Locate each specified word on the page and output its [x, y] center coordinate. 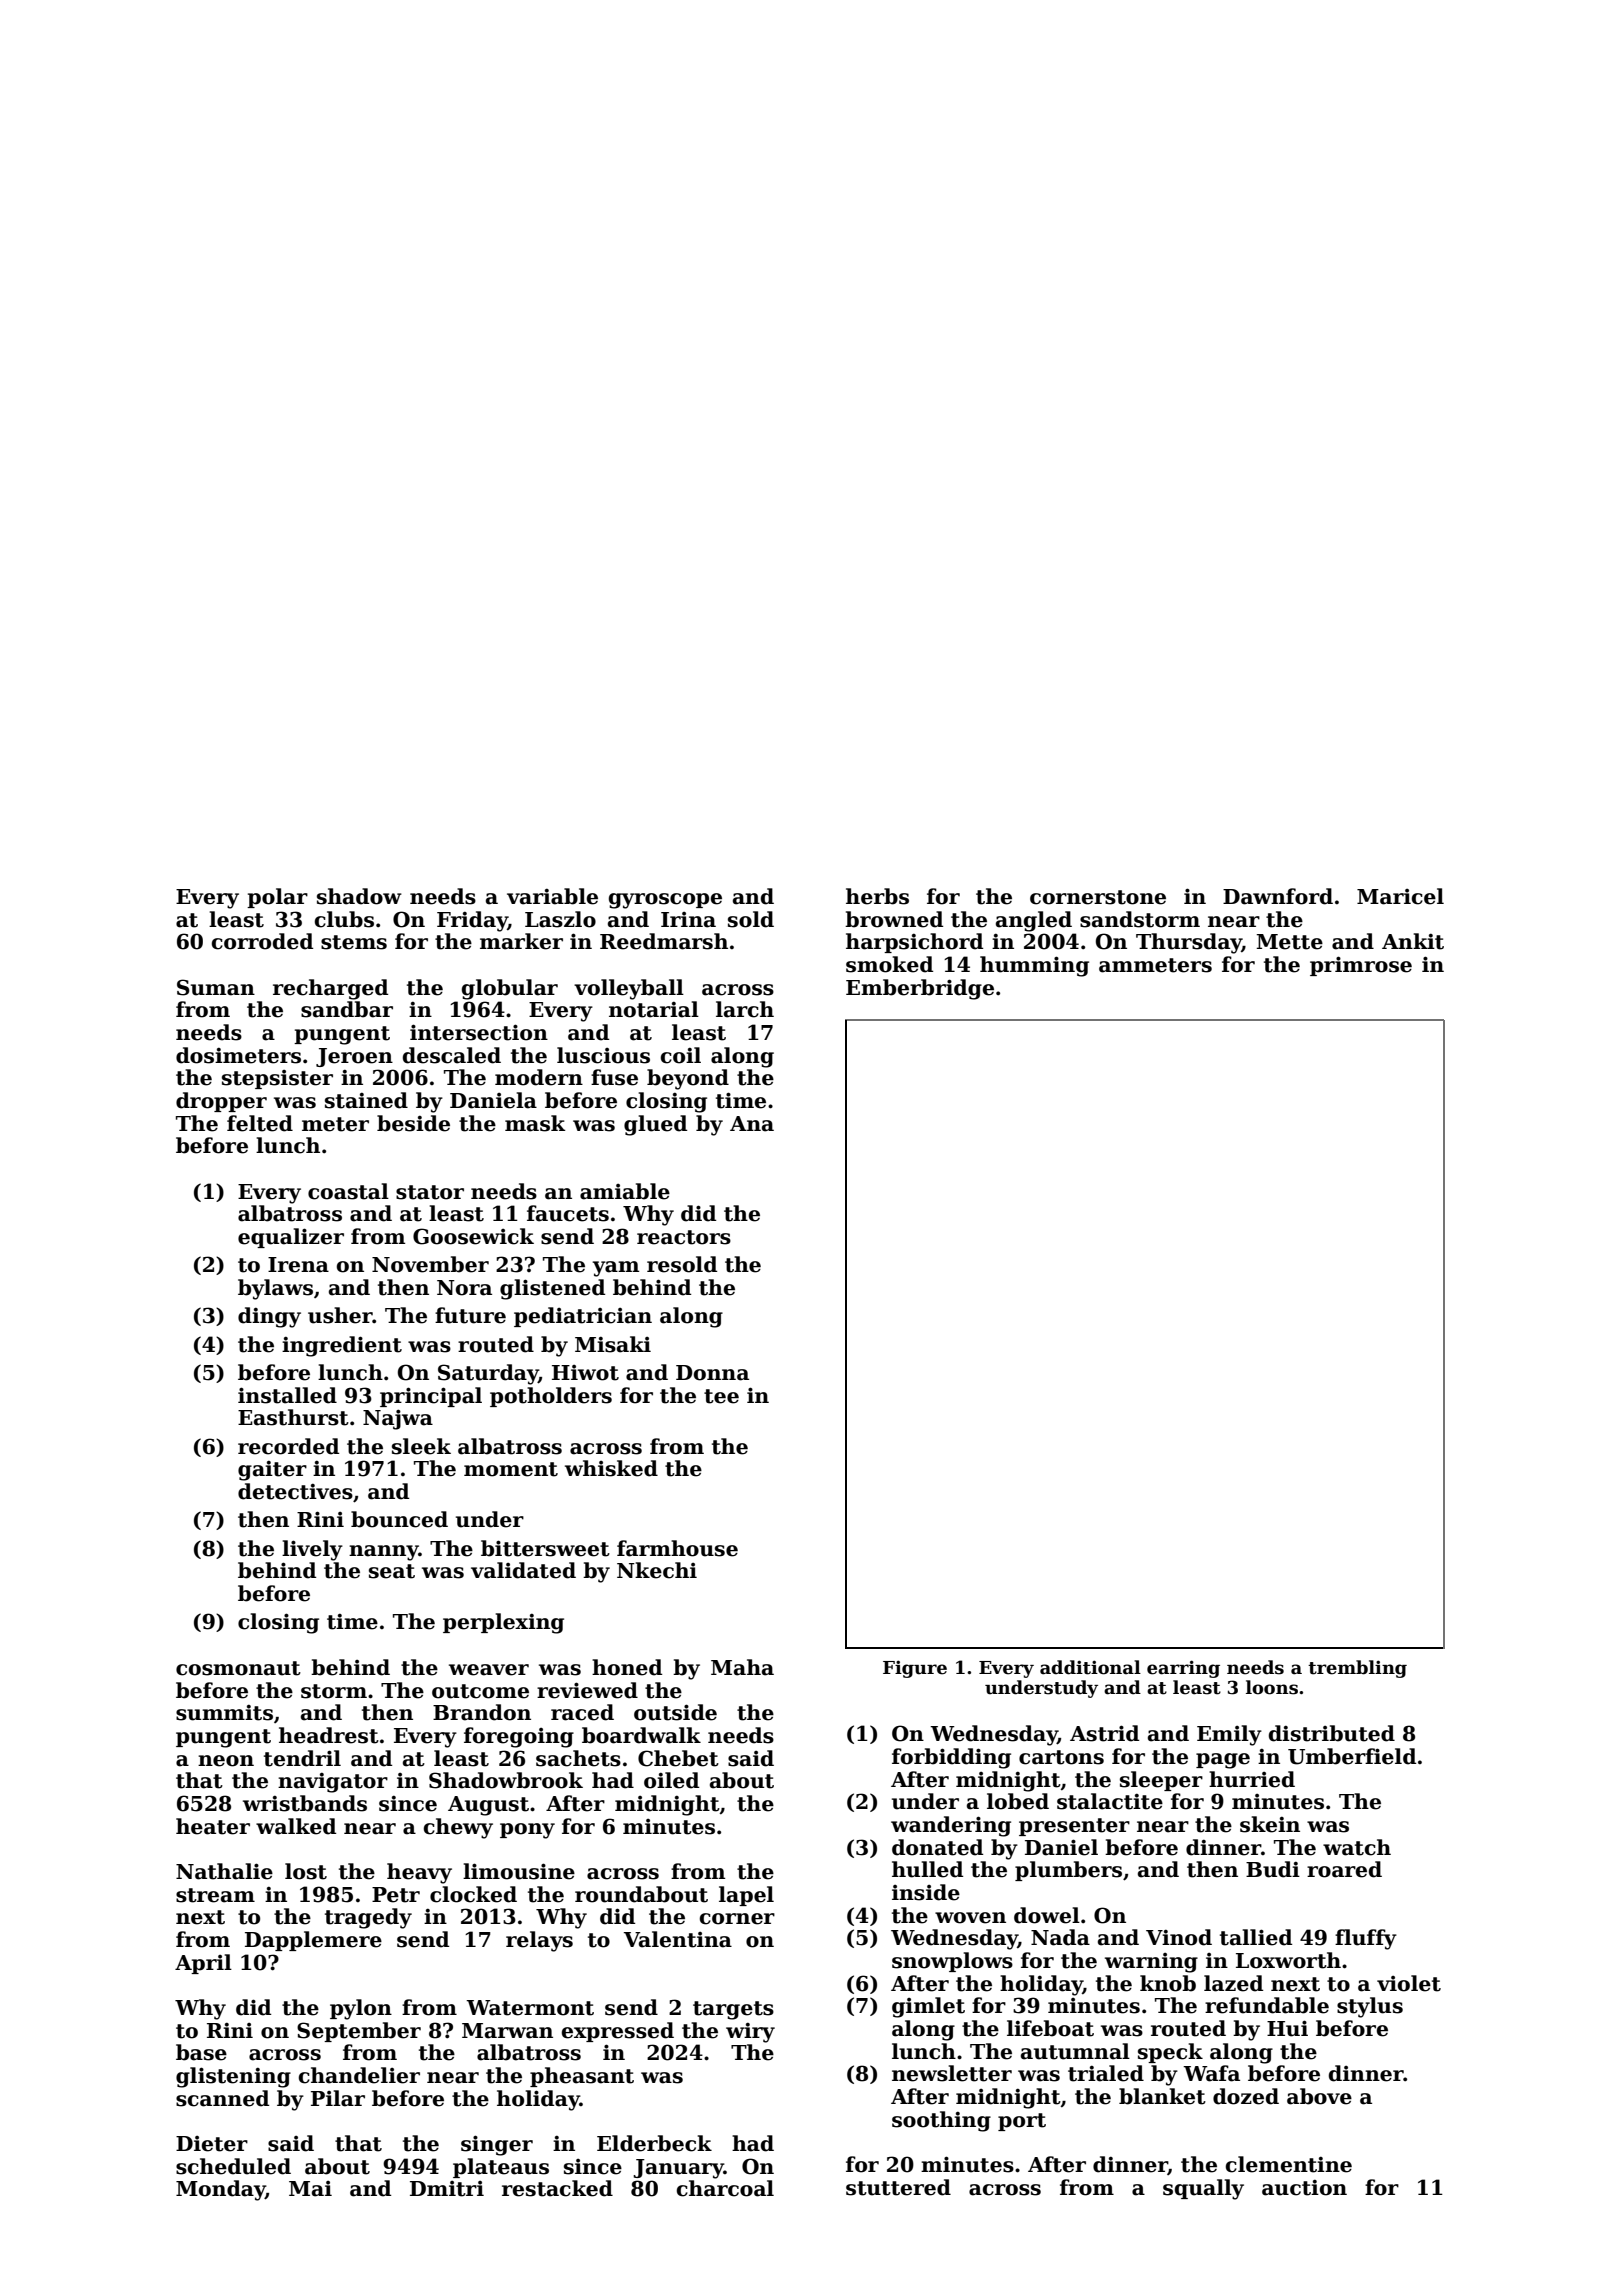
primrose [1361, 966]
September [359, 2032]
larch [745, 1009]
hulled [927, 1869]
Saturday [488, 1374]
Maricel [1400, 896]
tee [721, 1396]
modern [539, 1077]
